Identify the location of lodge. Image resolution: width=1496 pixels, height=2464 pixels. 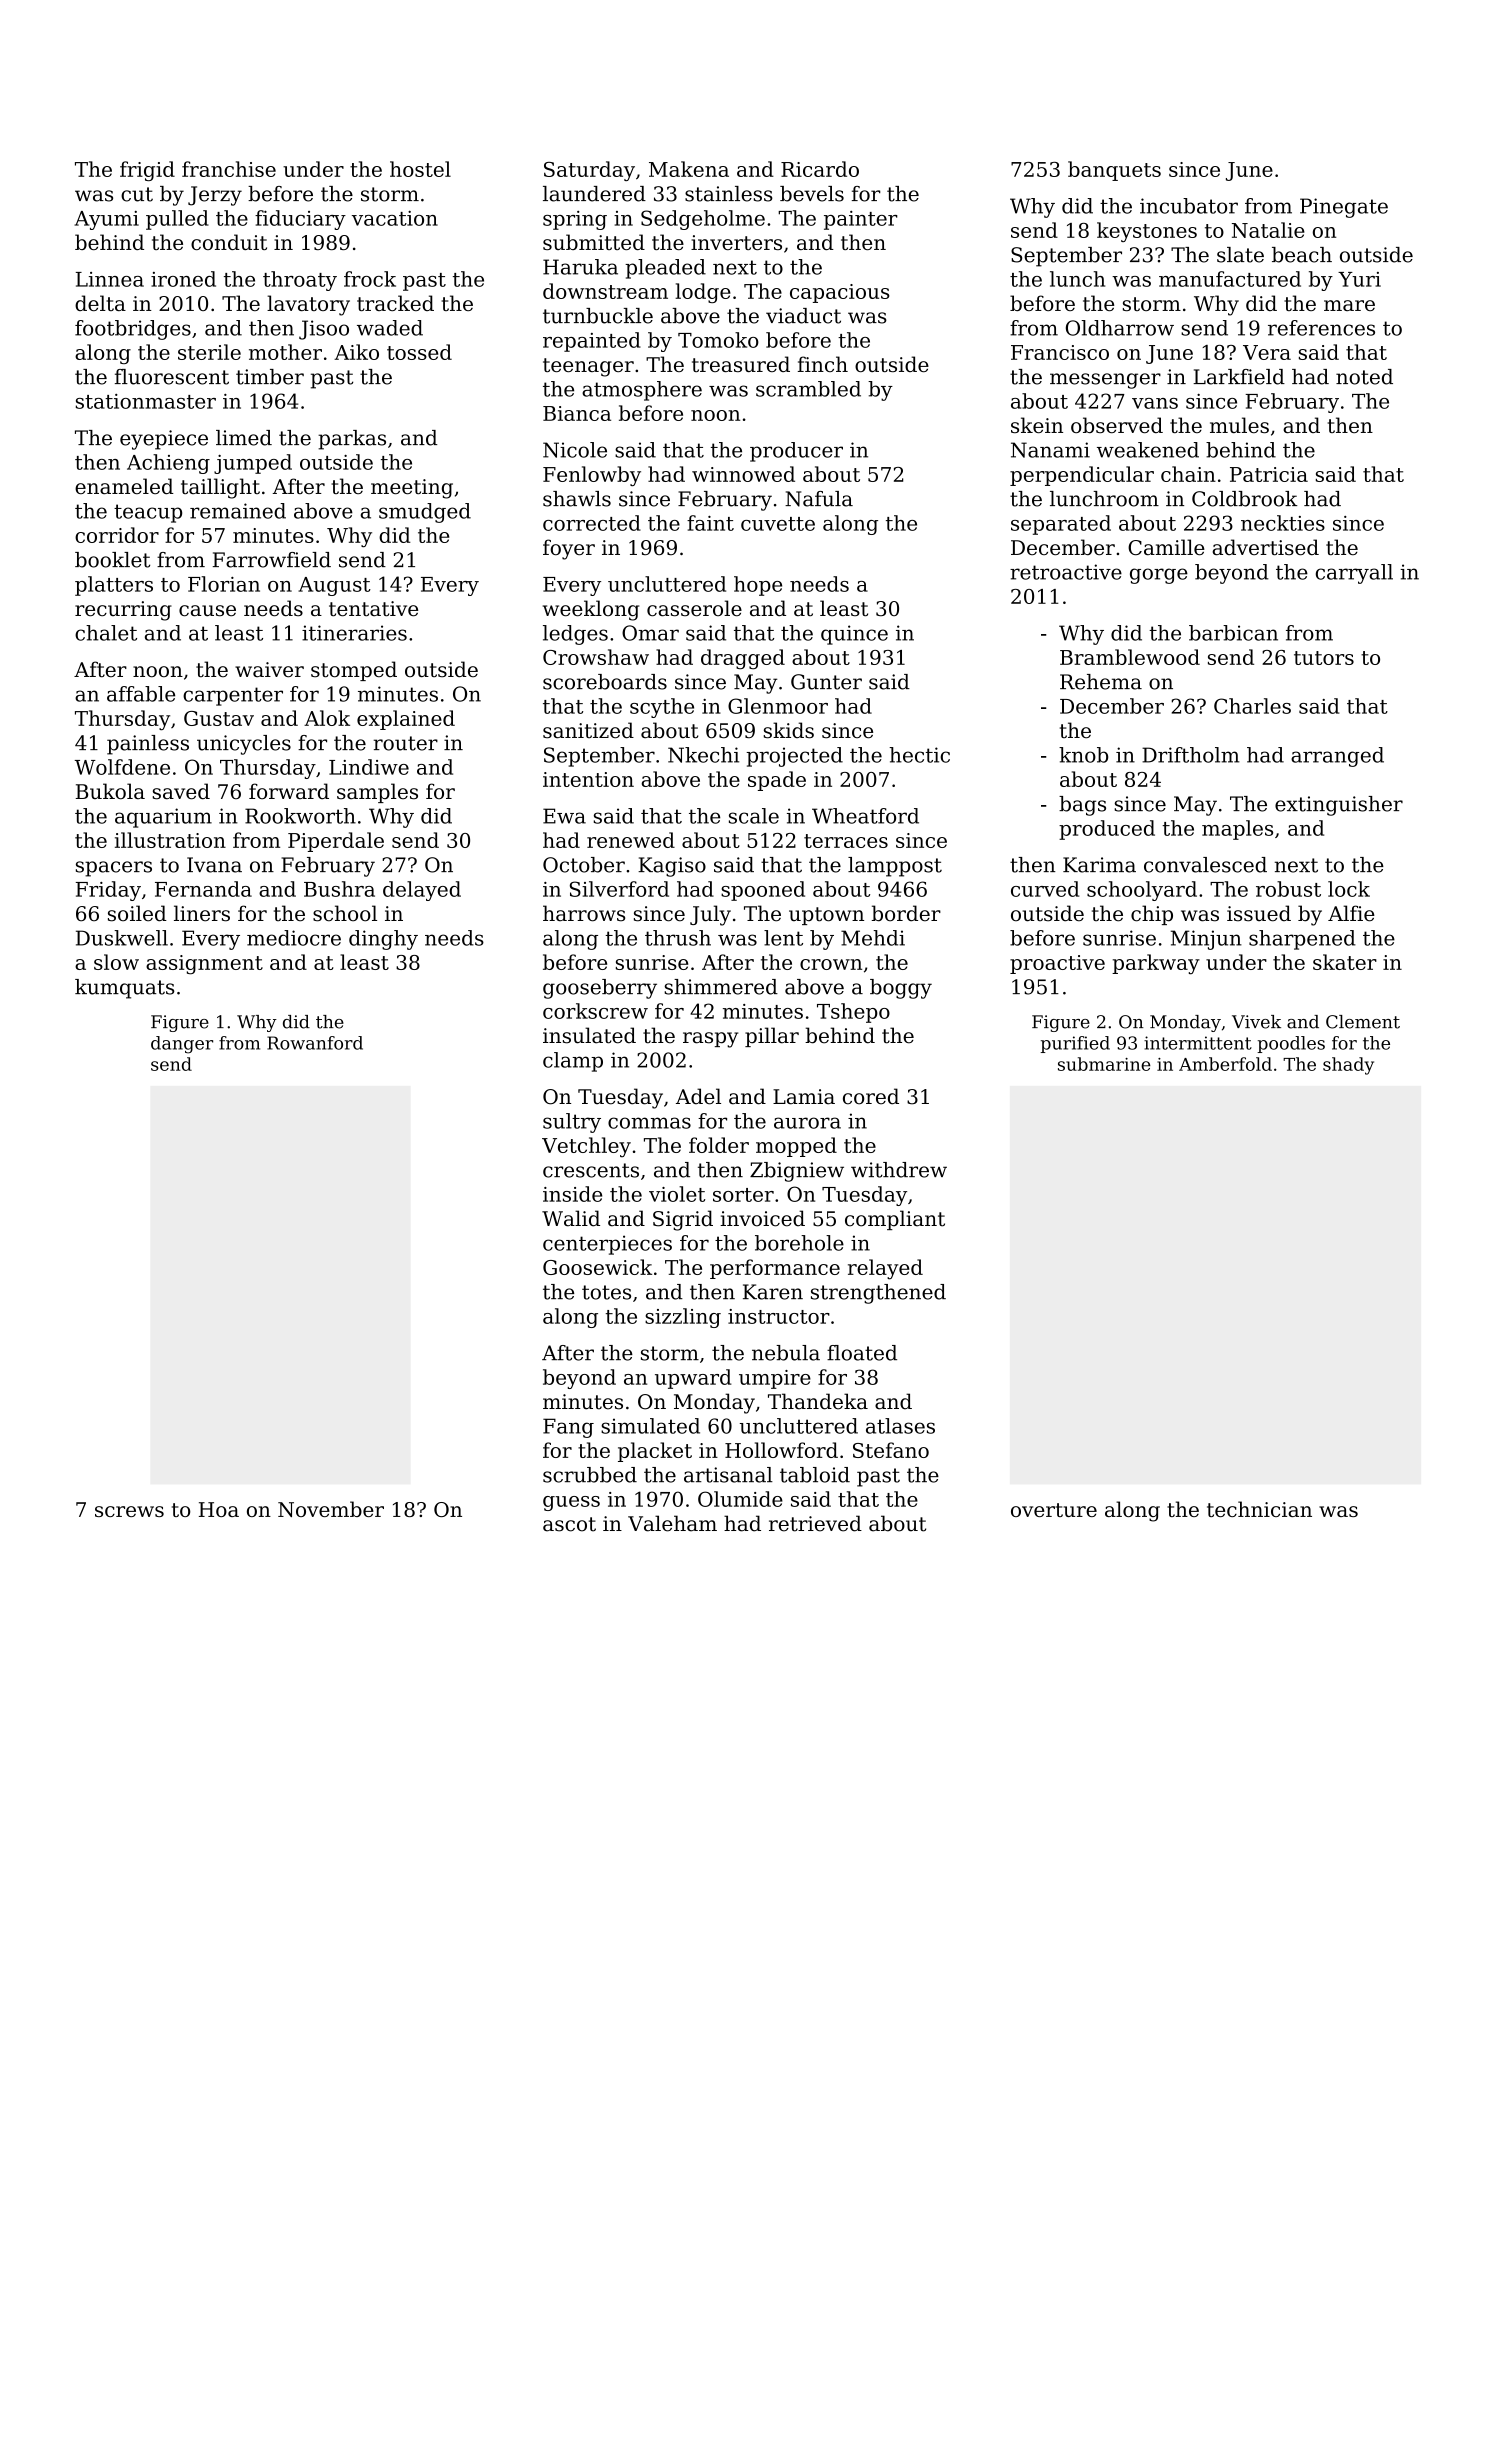
(703, 293).
